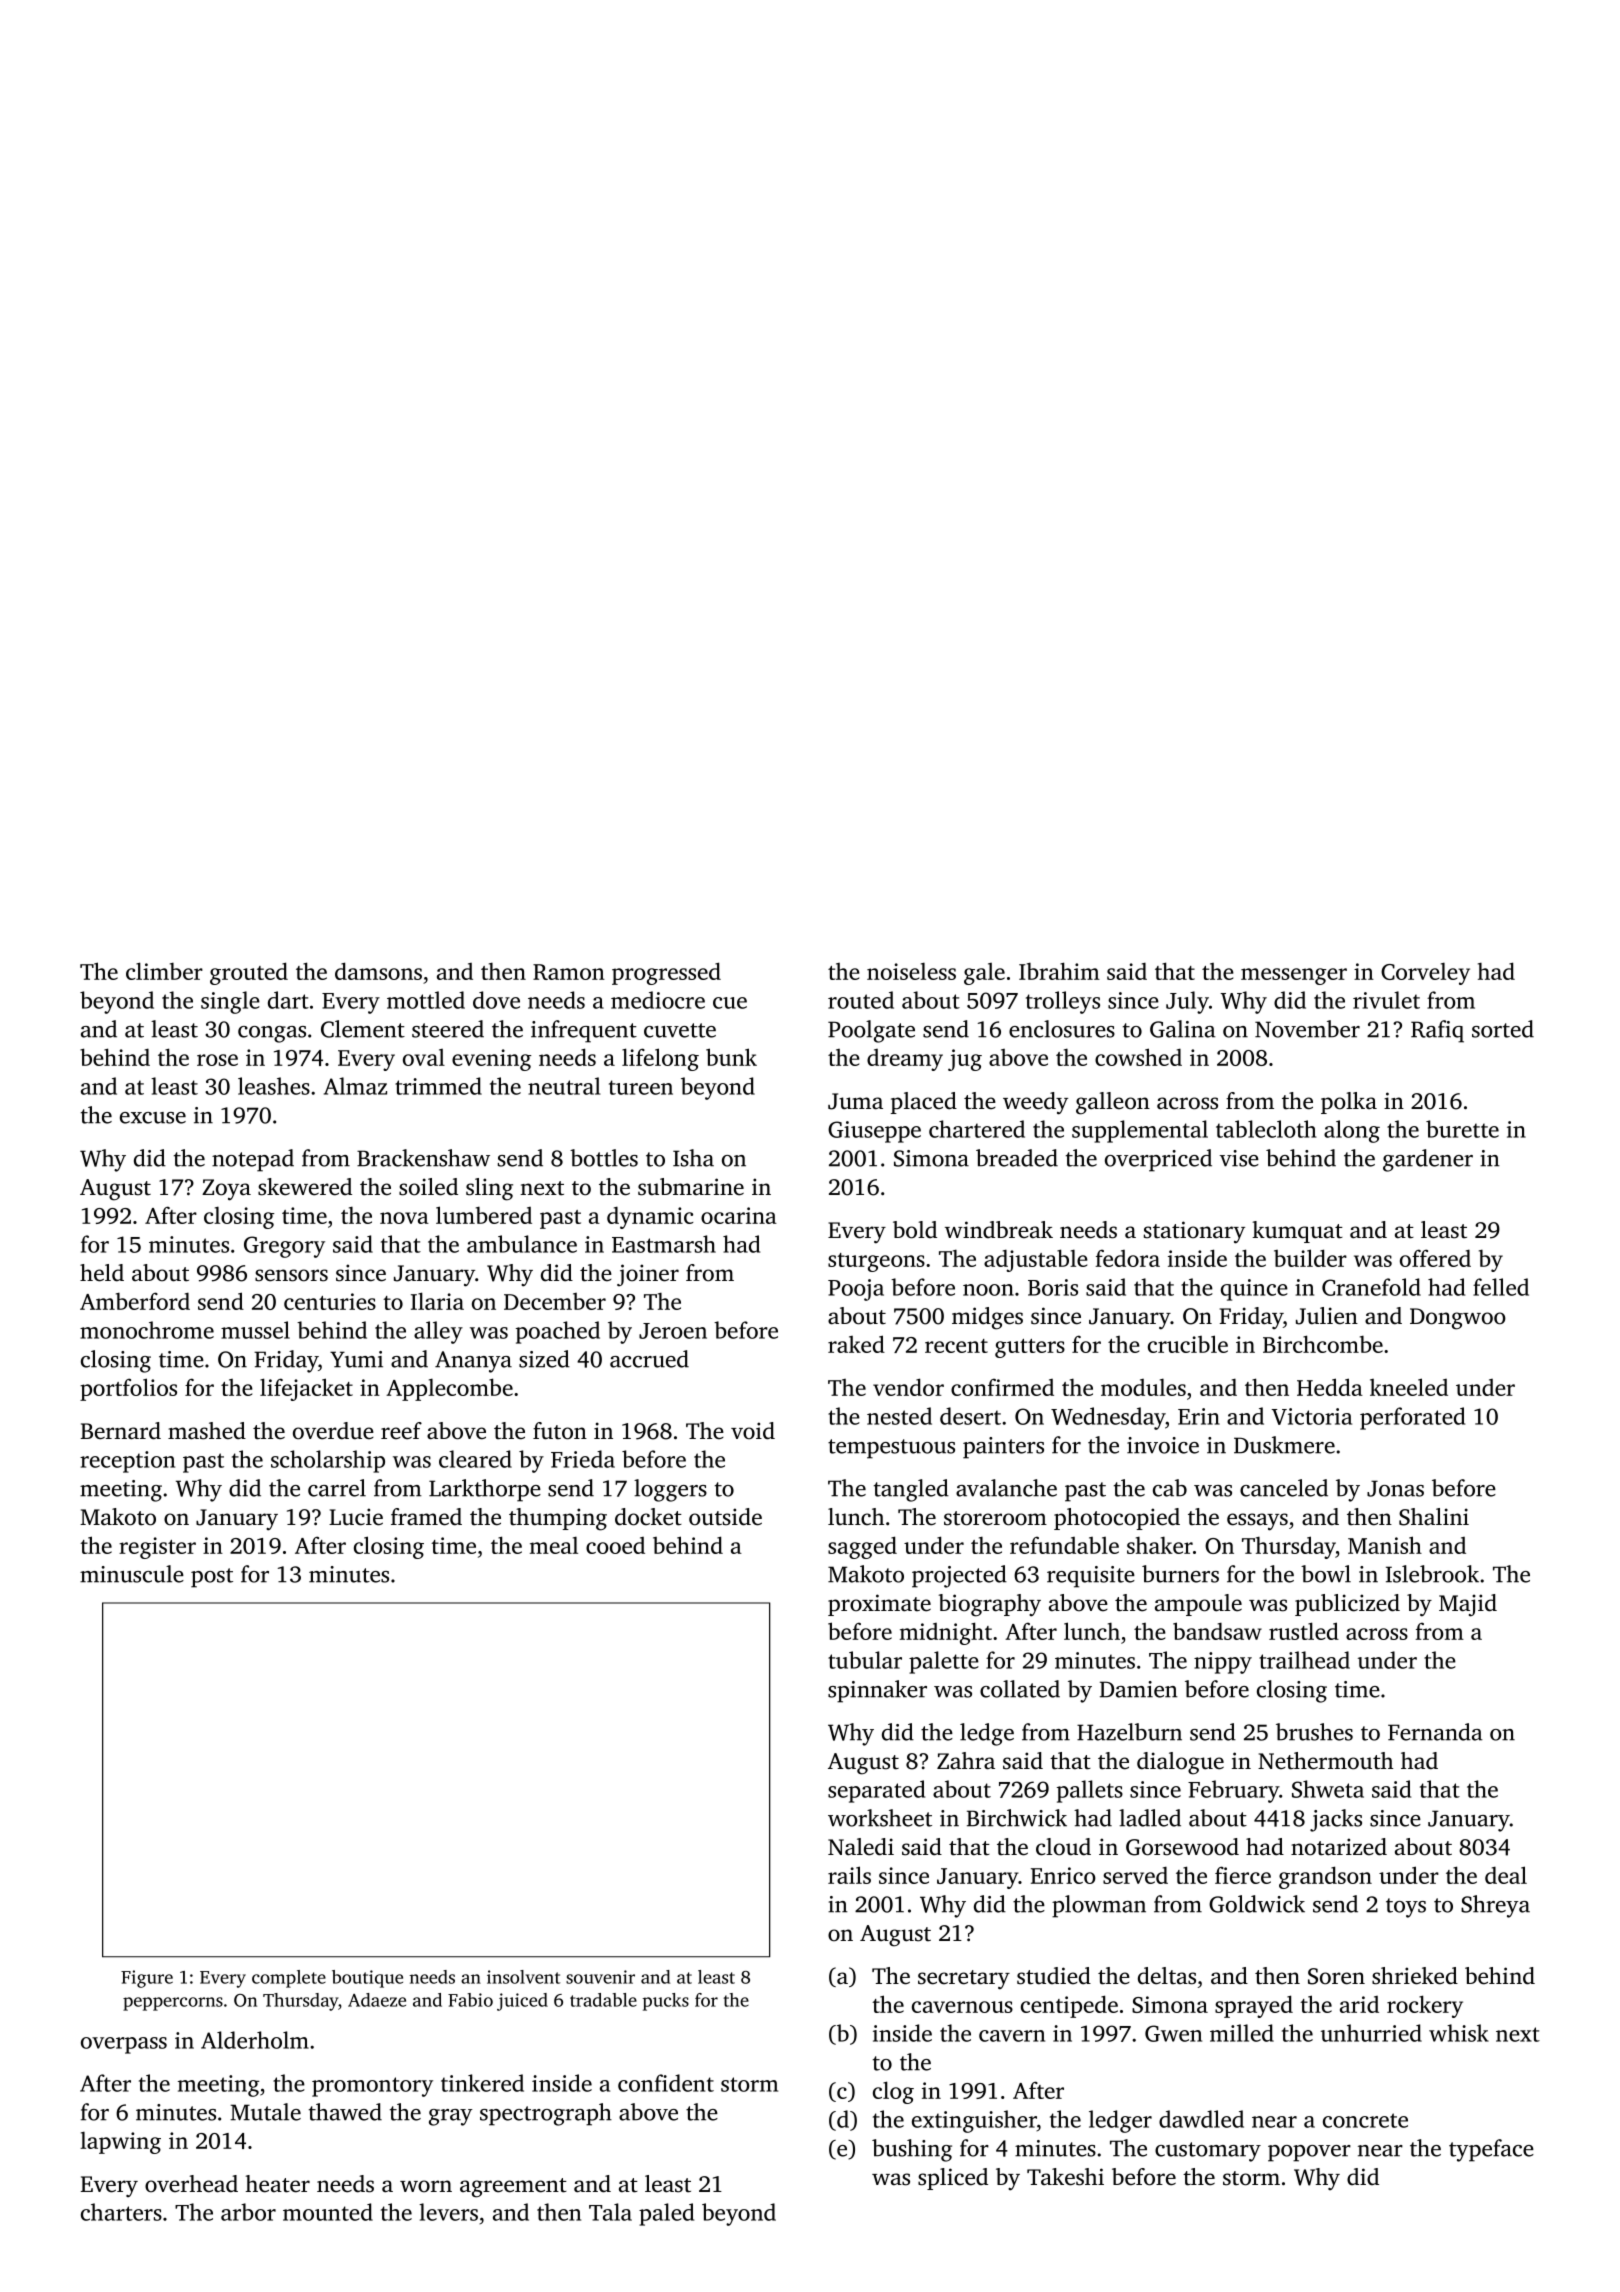 The height and width of the screenshot is (2292, 1620). Describe the element at coordinates (666, 973) in the screenshot. I see `progressed` at that location.
